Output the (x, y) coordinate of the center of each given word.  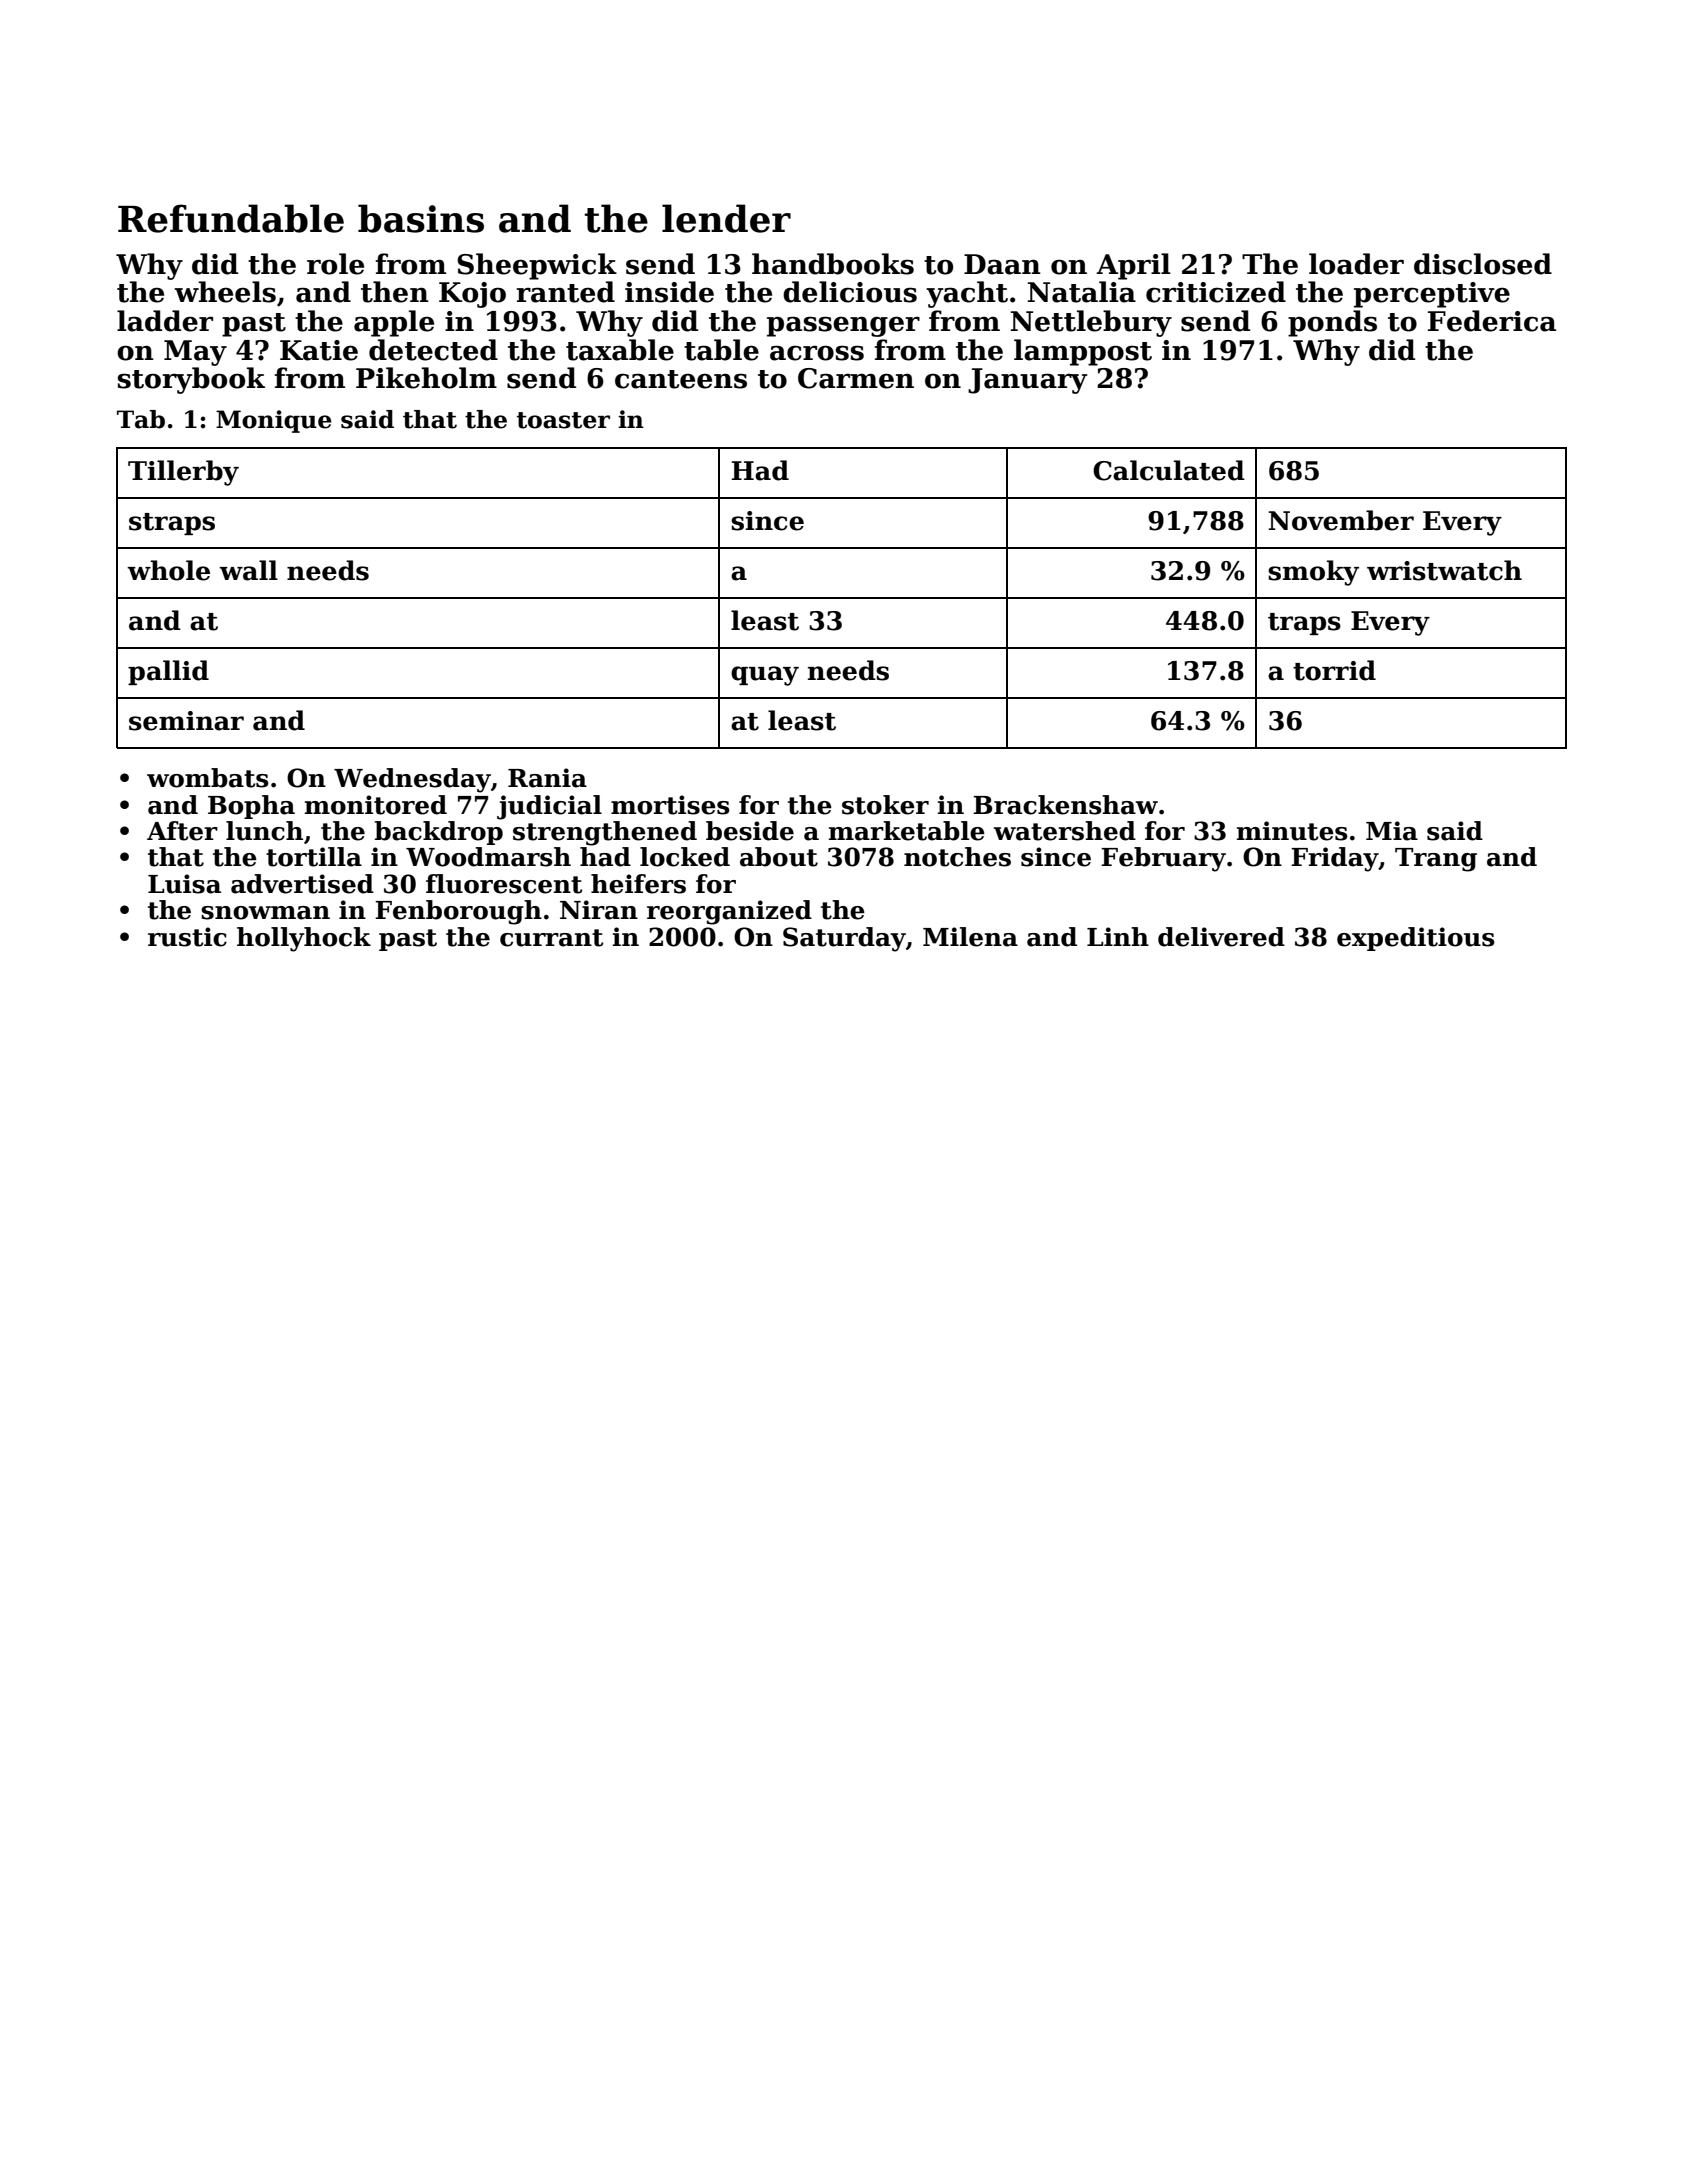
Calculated (1169, 470)
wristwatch (1444, 570)
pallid (168, 672)
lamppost (1083, 352)
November (1341, 520)
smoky (1313, 573)
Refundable (231, 218)
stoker (885, 805)
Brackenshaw (1065, 805)
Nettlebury (1091, 323)
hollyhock (304, 939)
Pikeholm (426, 378)
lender (726, 218)
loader (1356, 264)
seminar (186, 721)
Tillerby (183, 473)
